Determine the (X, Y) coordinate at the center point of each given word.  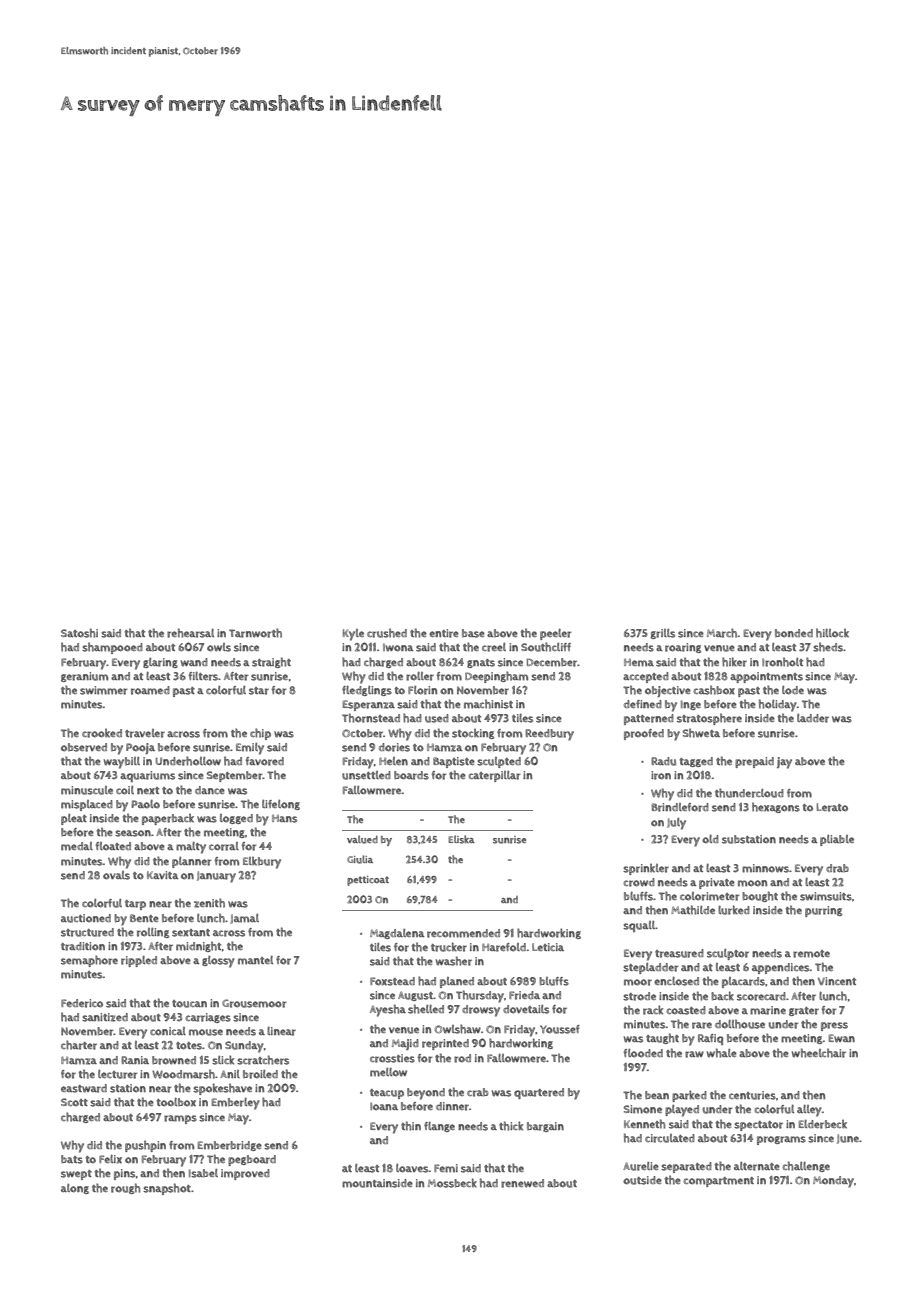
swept (76, 1175)
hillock (832, 633)
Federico (82, 1003)
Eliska (461, 839)
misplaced (87, 805)
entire (444, 633)
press (834, 1026)
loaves (412, 1168)
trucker (449, 947)
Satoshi (79, 633)
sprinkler (646, 869)
